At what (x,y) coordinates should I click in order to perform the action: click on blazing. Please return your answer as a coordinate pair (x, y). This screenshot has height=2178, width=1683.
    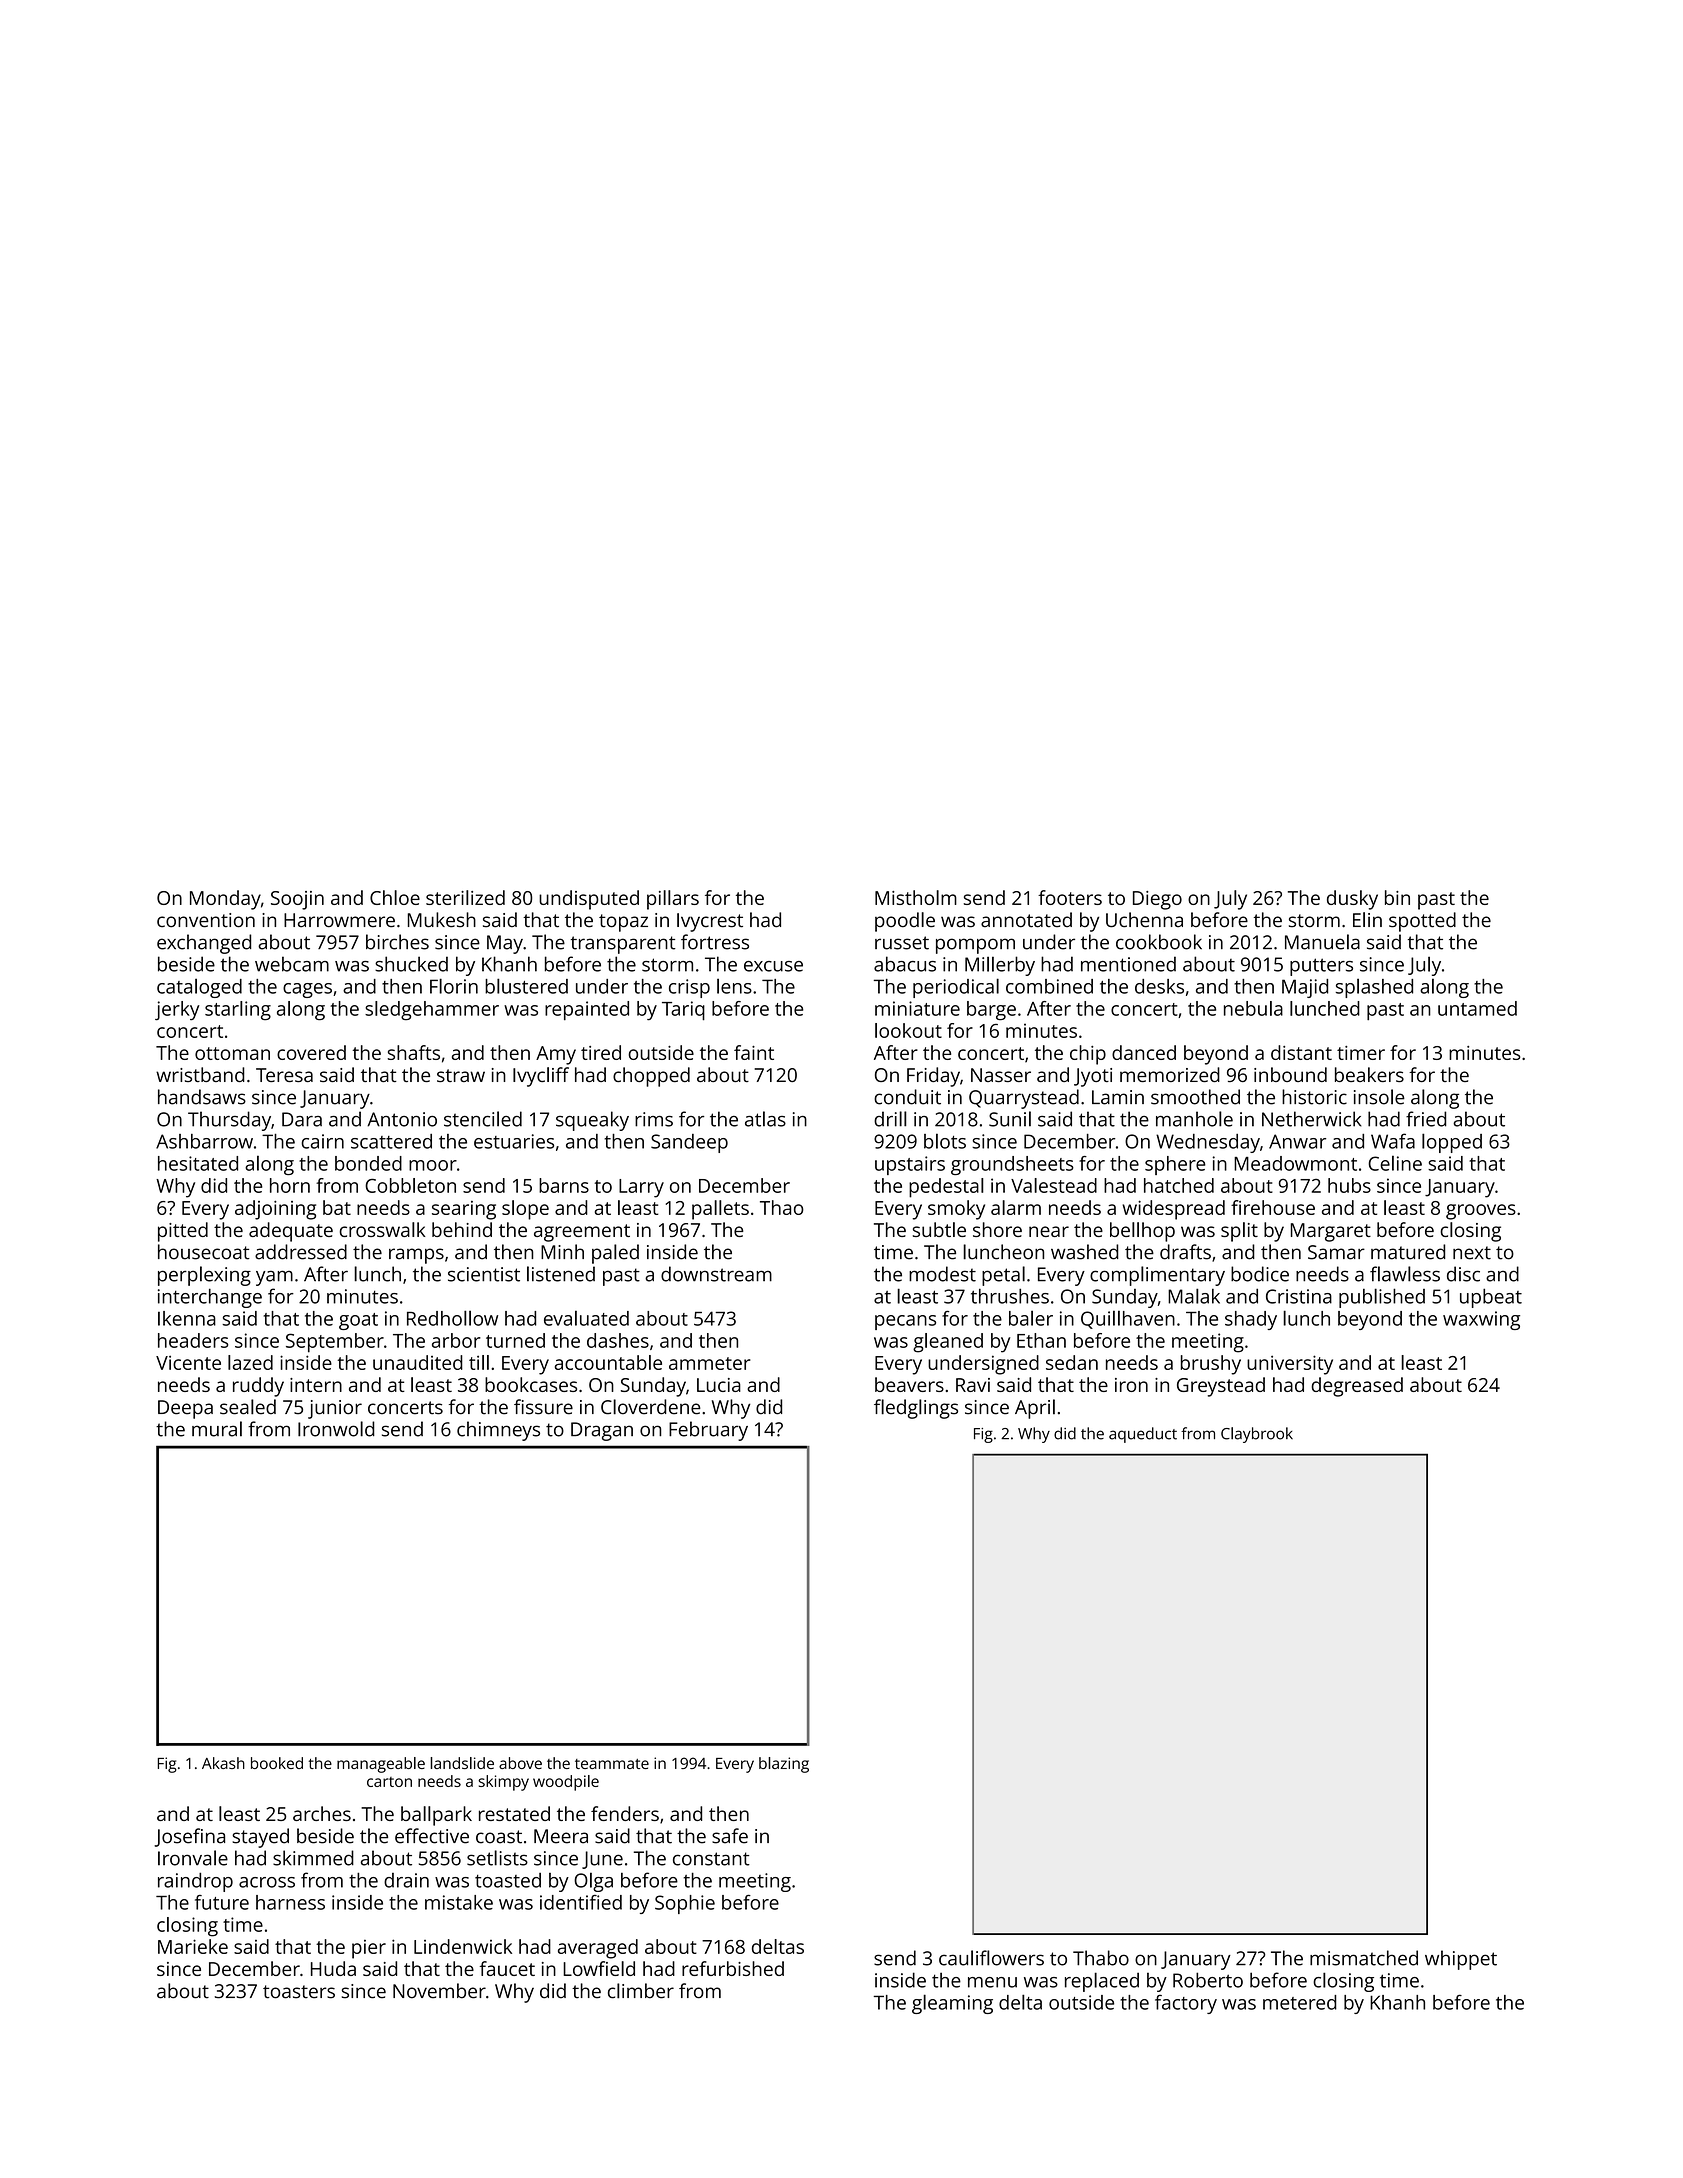
    Looking at the image, I should click on (784, 1765).
